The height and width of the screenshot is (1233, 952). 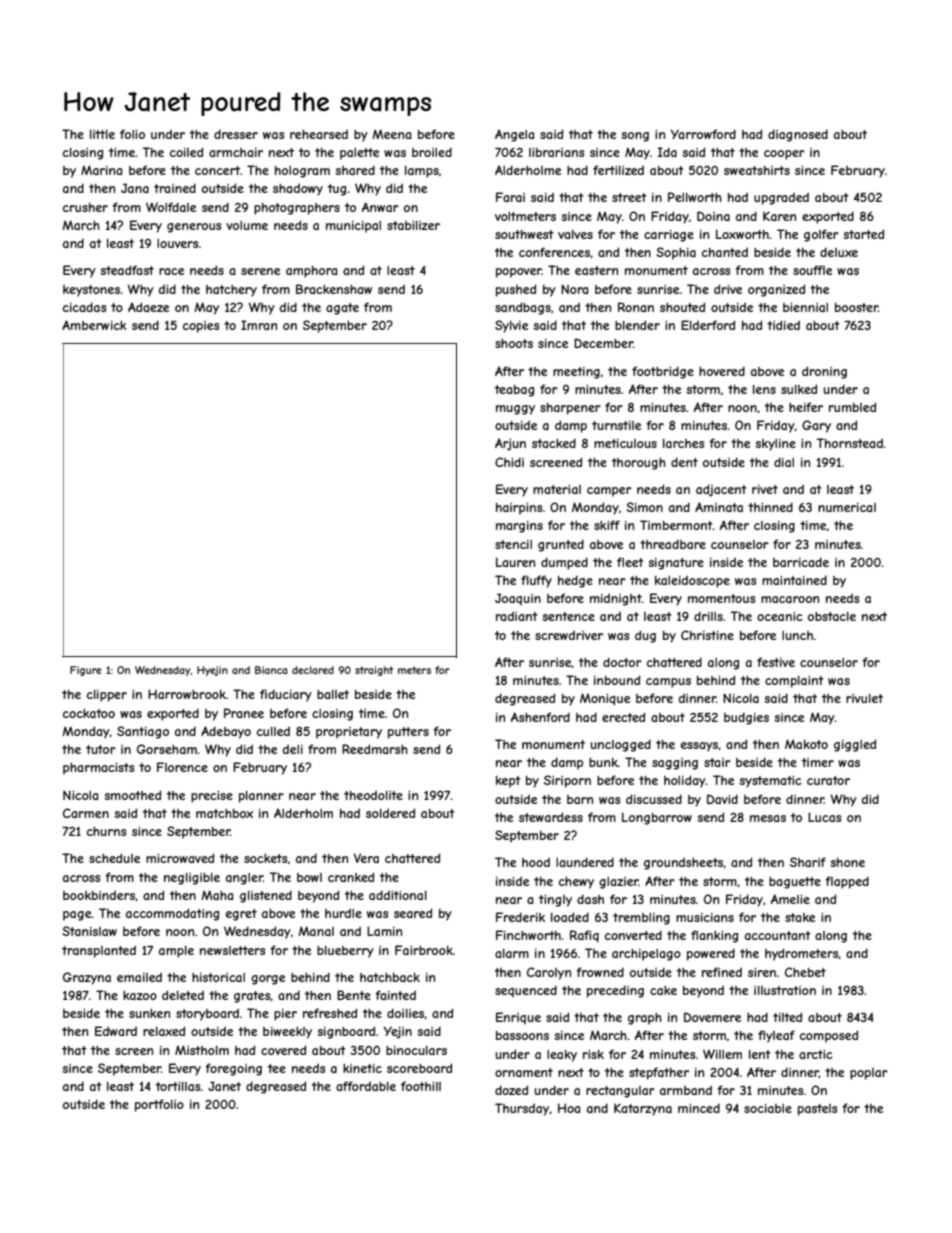 What do you see at coordinates (692, 582) in the screenshot?
I see `kaleidoscope` at bounding box center [692, 582].
